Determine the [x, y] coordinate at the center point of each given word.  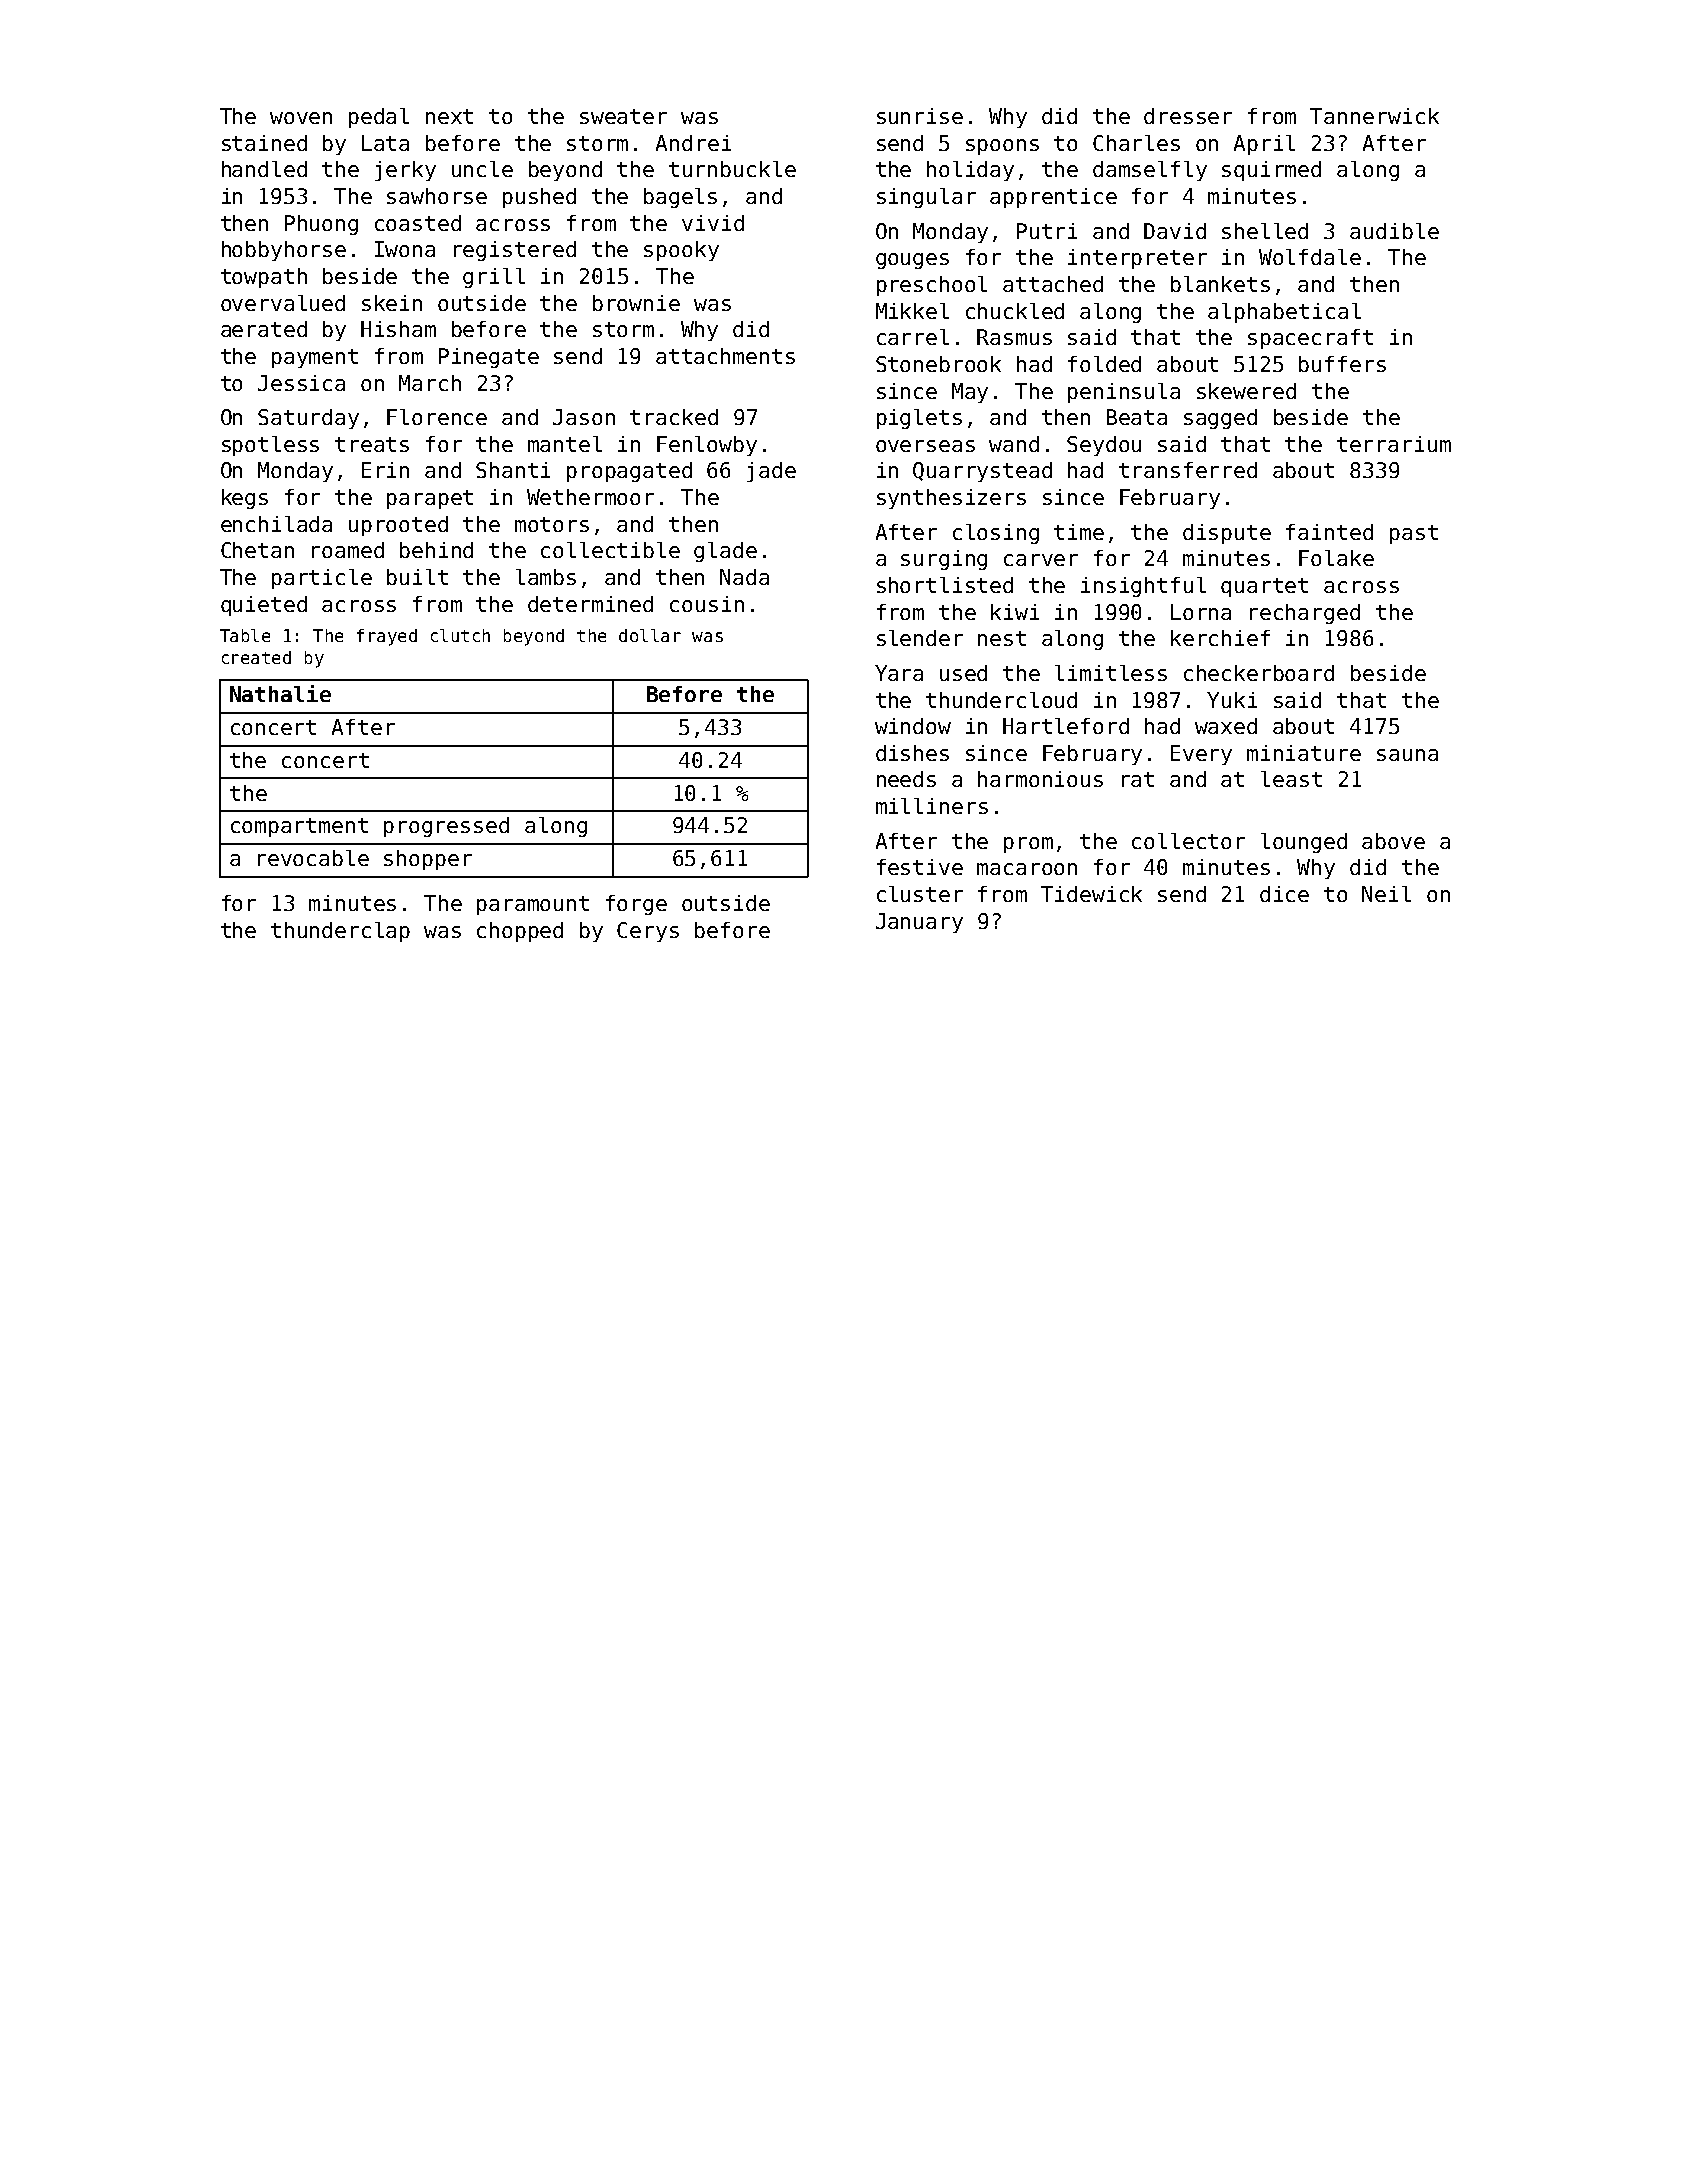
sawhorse [437, 196]
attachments [725, 356]
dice [1284, 894]
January [919, 923]
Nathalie [280, 693]
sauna [1407, 755]
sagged [1220, 419]
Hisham [398, 329]
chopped [520, 932]
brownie [636, 303]
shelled [1265, 231]
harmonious [1040, 779]
